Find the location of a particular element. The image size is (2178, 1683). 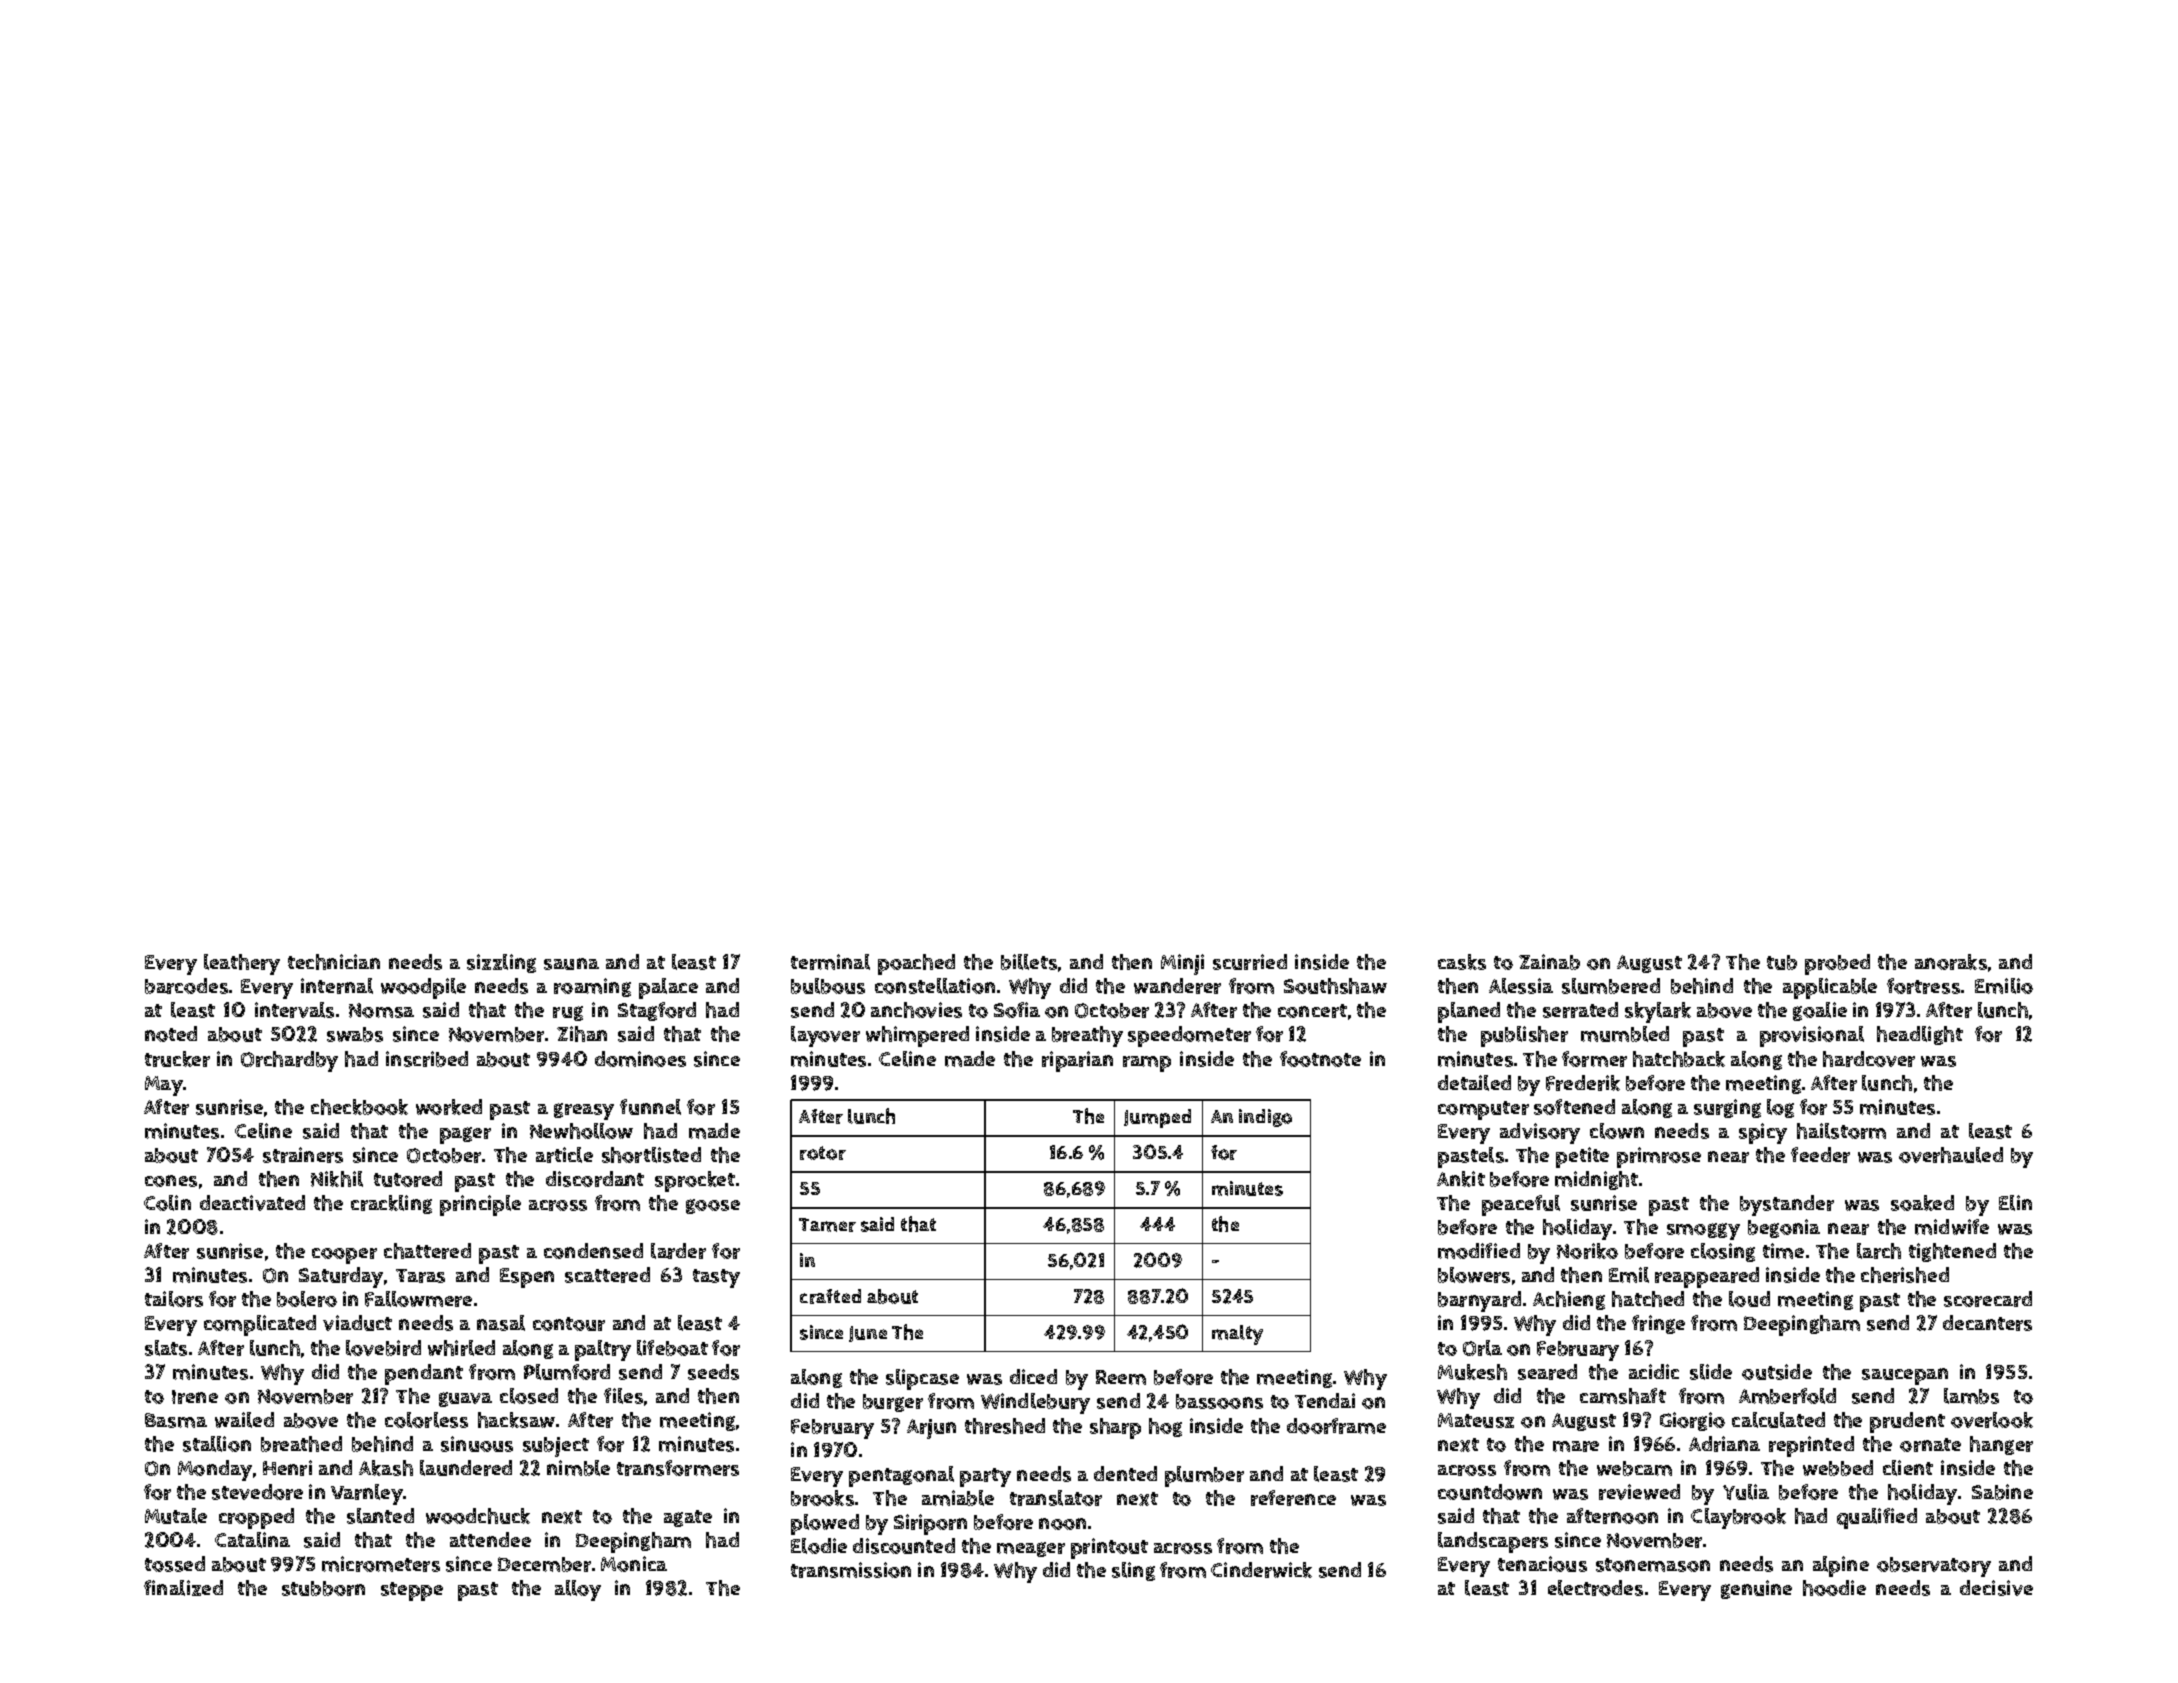

sling is located at coordinates (1133, 1571).
